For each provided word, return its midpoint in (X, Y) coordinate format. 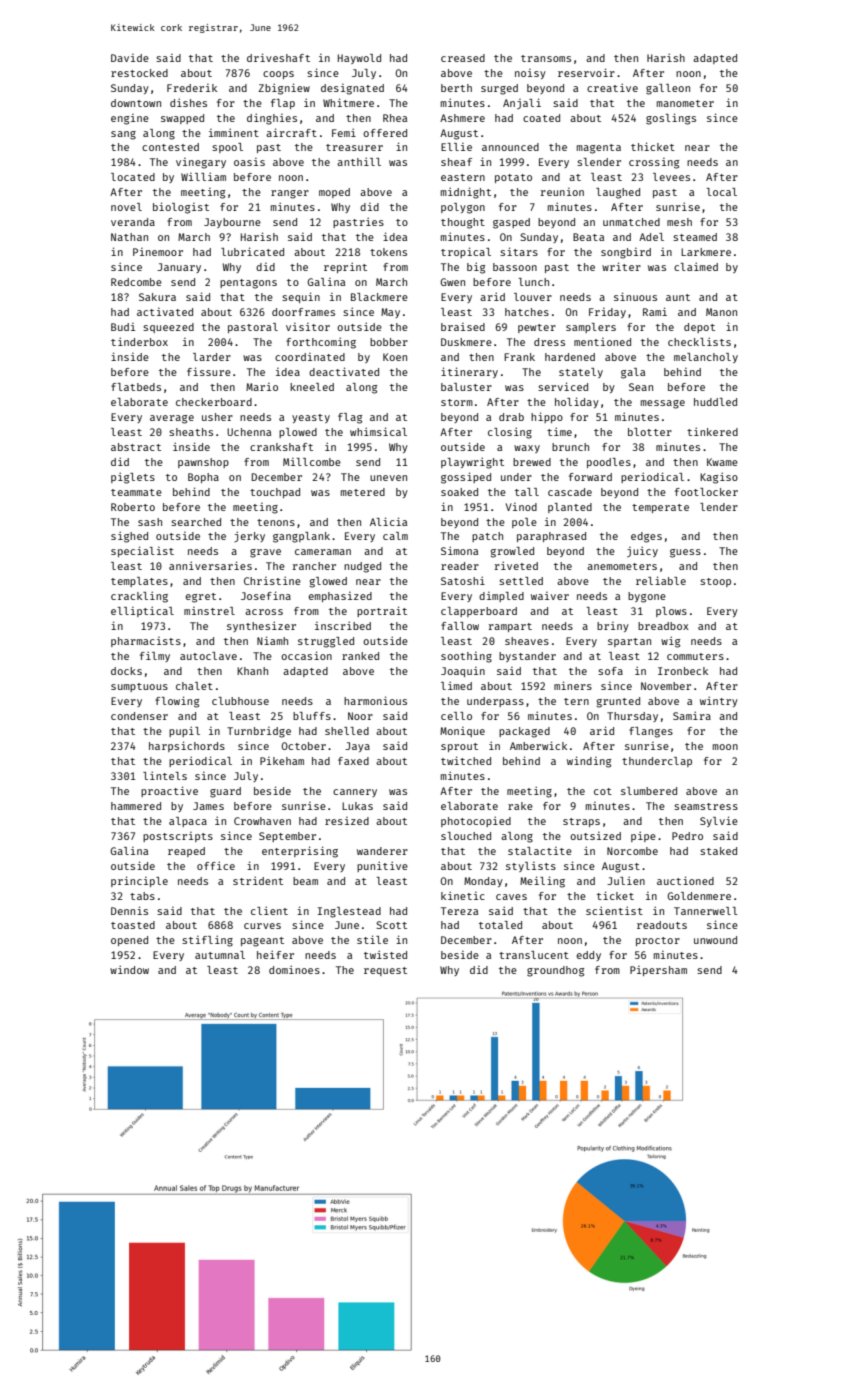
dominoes (294, 969)
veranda (133, 222)
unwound (715, 940)
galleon (668, 89)
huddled (715, 402)
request (385, 971)
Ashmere (462, 118)
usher (217, 417)
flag (350, 418)
